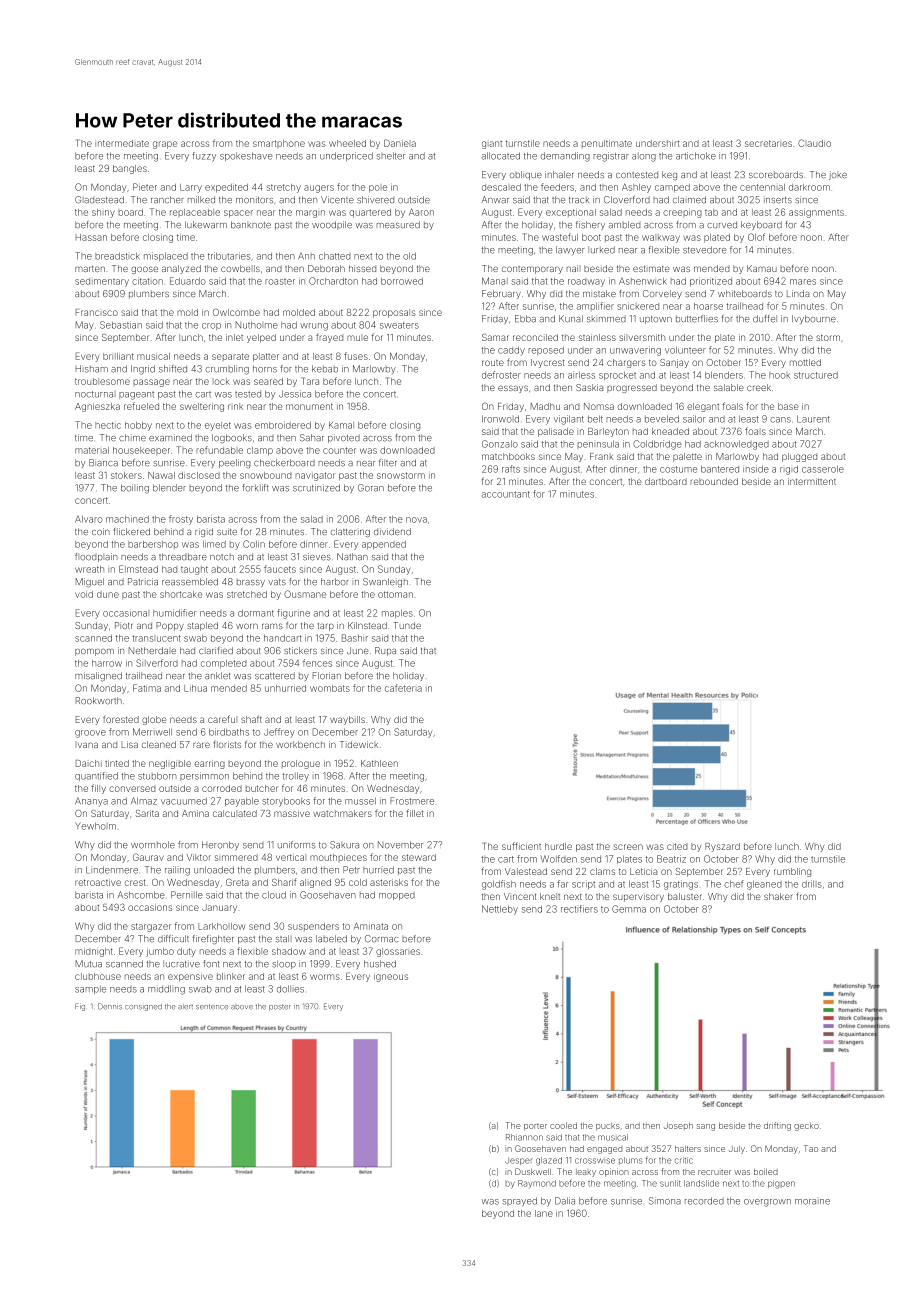 This document has width=924, height=1308. What do you see at coordinates (143, 1007) in the document?
I see `consigned` at bounding box center [143, 1007].
